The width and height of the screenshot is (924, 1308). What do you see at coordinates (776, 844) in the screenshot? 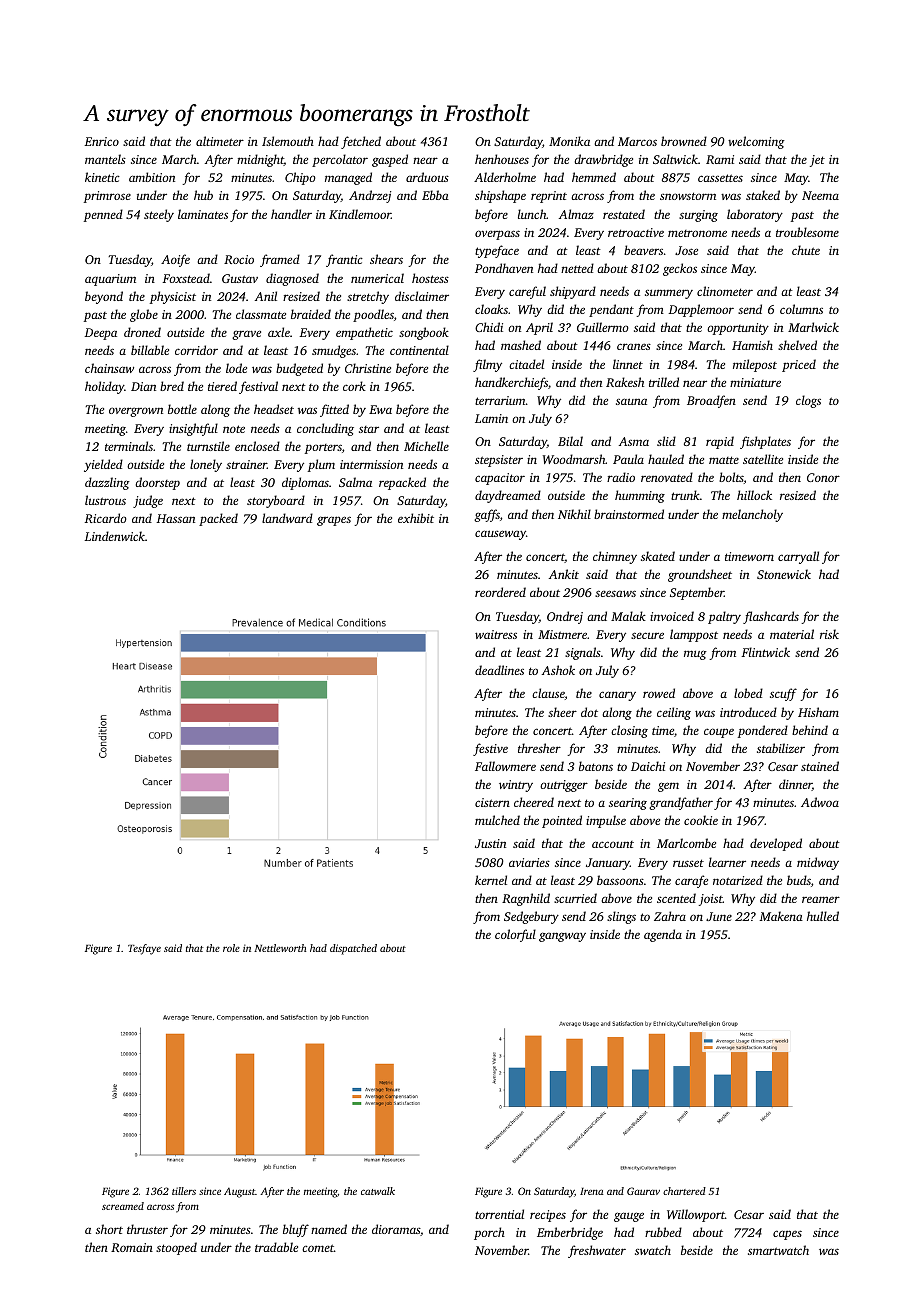
I see `developed` at bounding box center [776, 844].
